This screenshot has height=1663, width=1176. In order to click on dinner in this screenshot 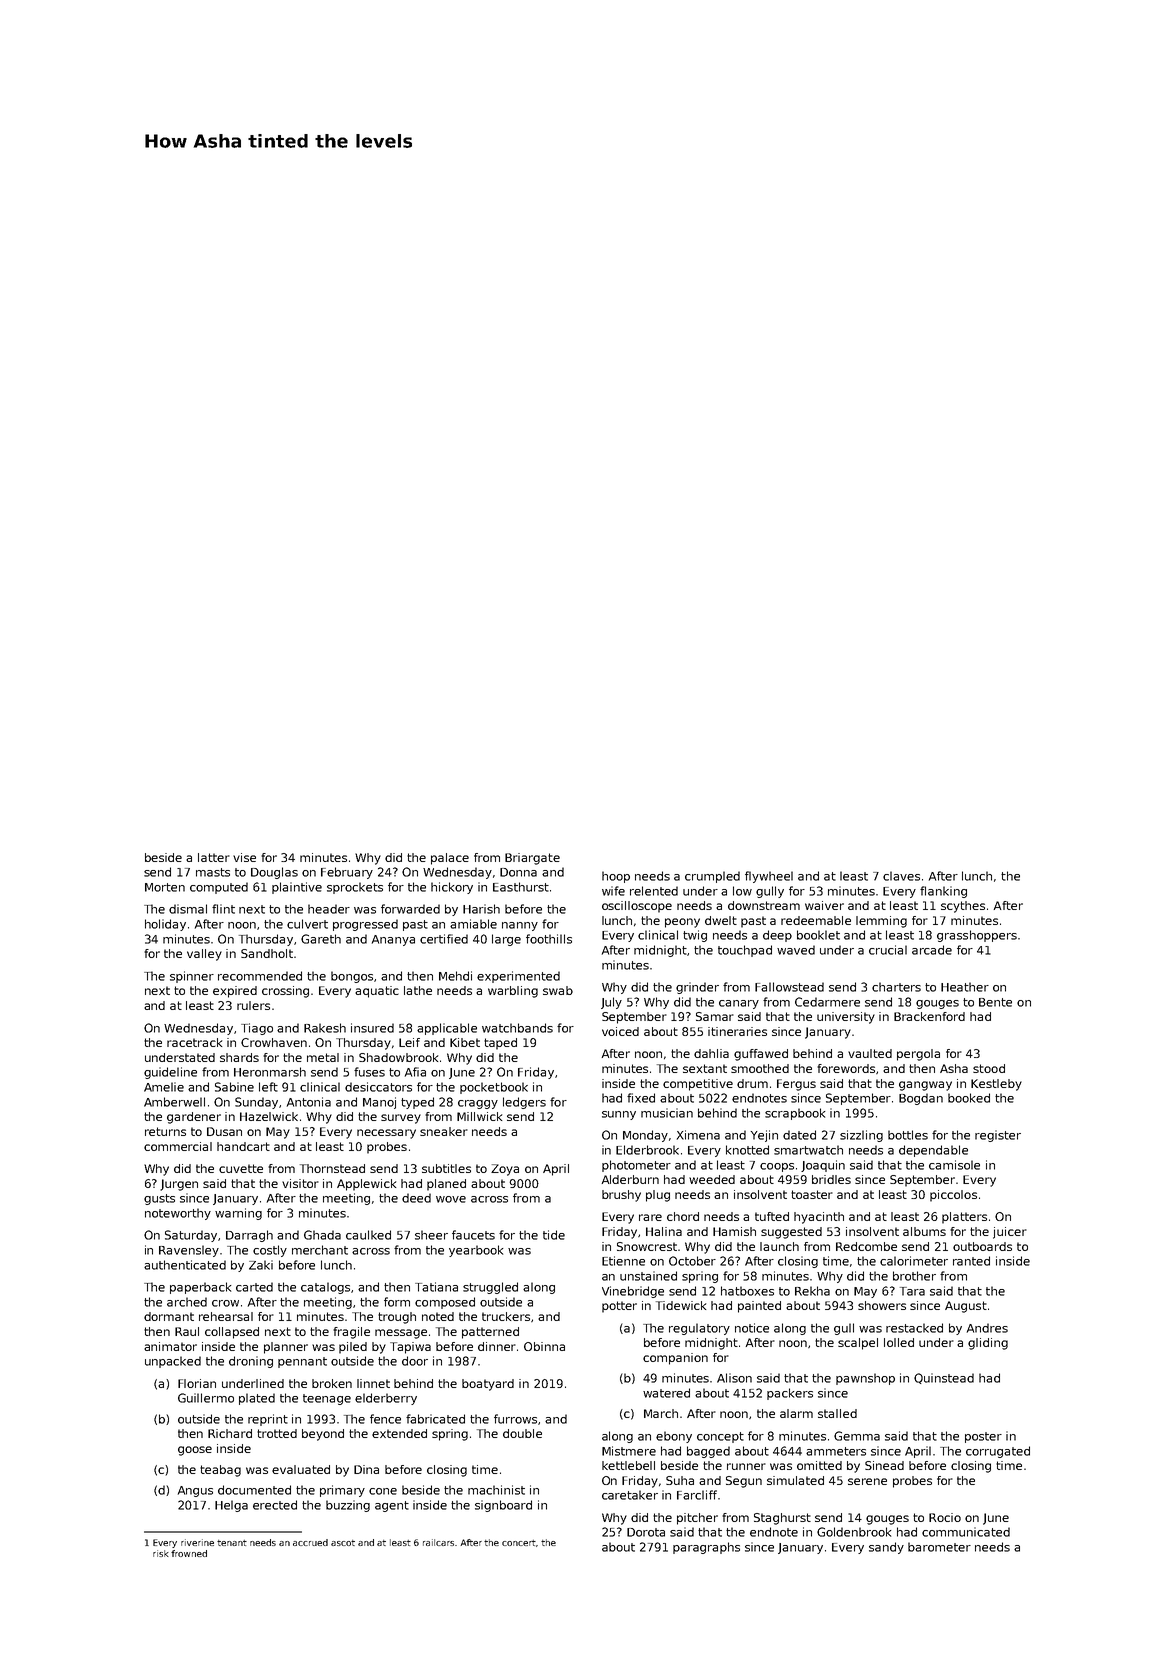, I will do `click(497, 1346)`.
